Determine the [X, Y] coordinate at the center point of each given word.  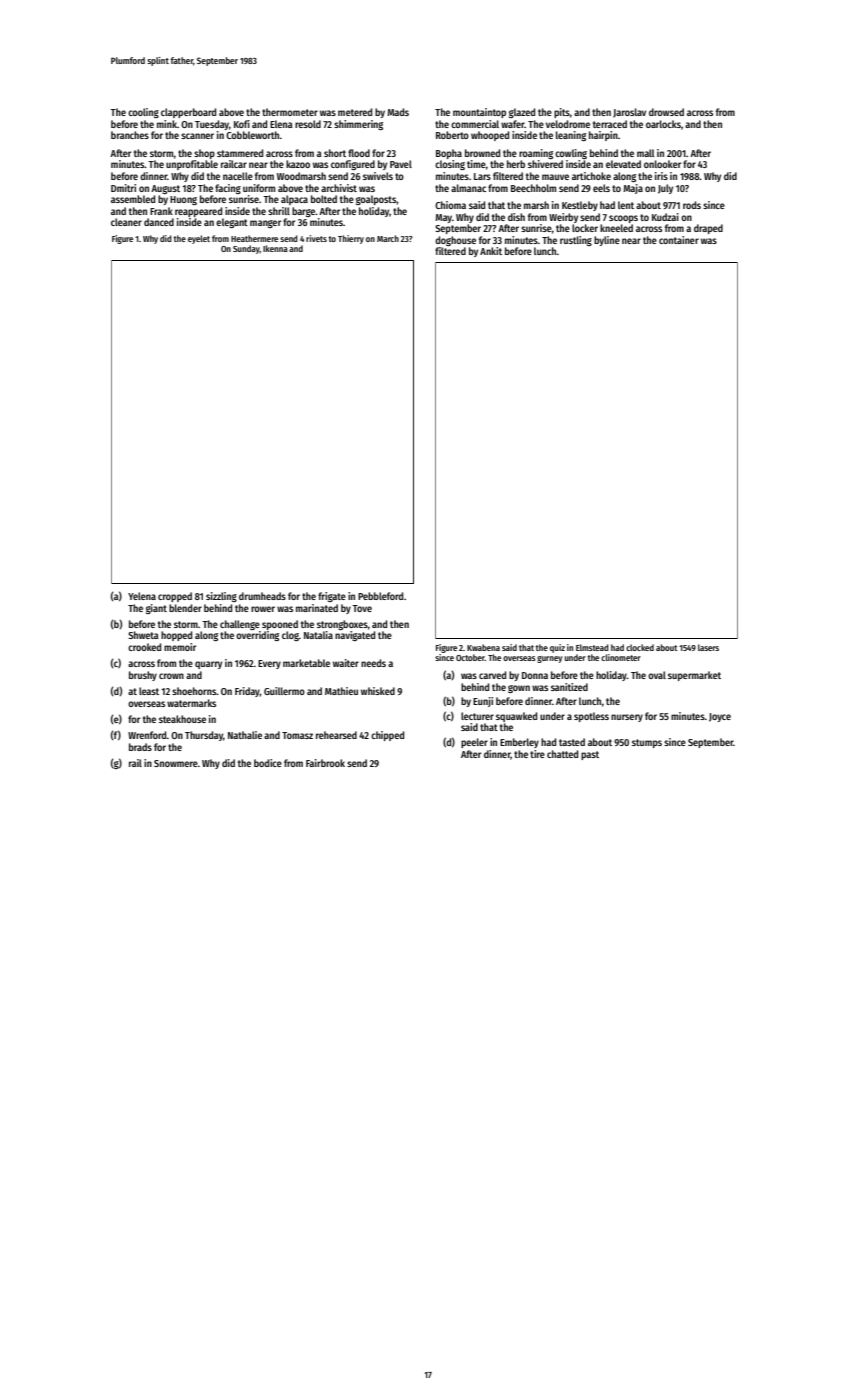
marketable [306, 663]
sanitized [569, 687]
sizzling [221, 597]
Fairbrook [325, 763]
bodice [268, 763]
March [388, 238]
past [590, 755]
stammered [240, 153]
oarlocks [663, 124]
